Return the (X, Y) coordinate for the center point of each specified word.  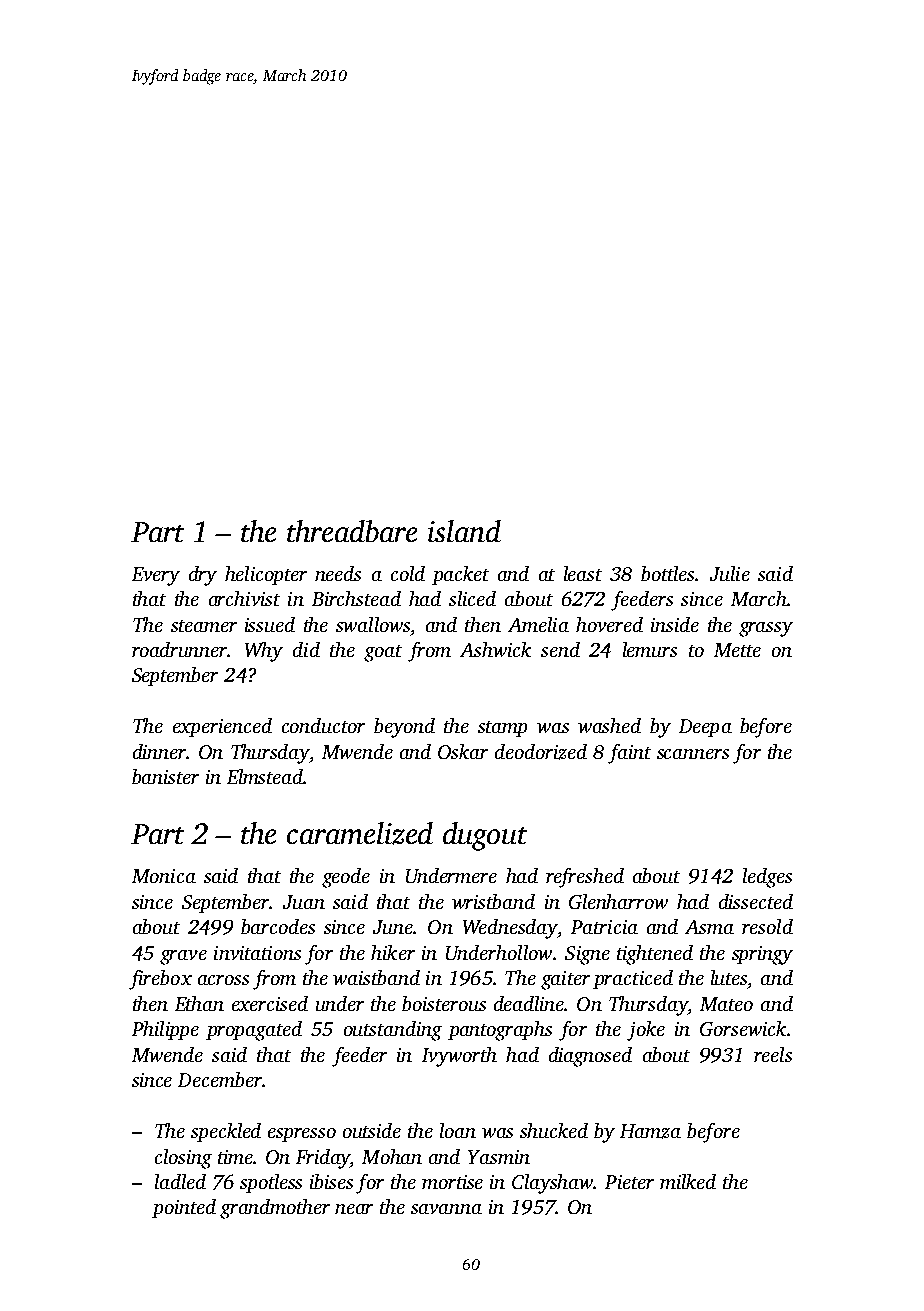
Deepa (705, 728)
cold (408, 573)
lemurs (650, 649)
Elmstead (265, 776)
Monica (164, 876)
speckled (226, 1132)
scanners (693, 754)
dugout (485, 836)
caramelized (360, 833)
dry (203, 576)
